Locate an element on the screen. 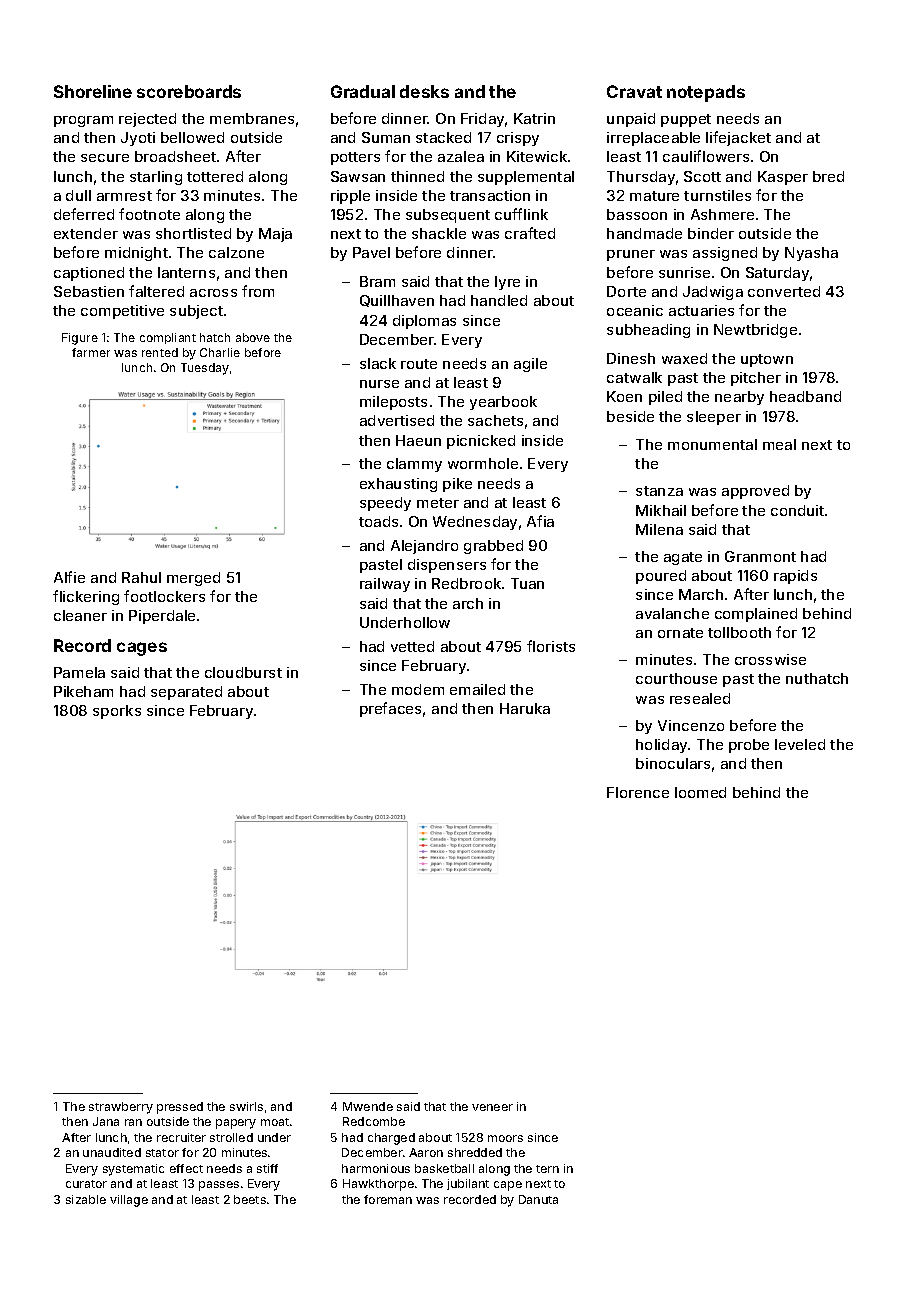 The height and width of the screenshot is (1316, 908). Mwende is located at coordinates (368, 1106).
